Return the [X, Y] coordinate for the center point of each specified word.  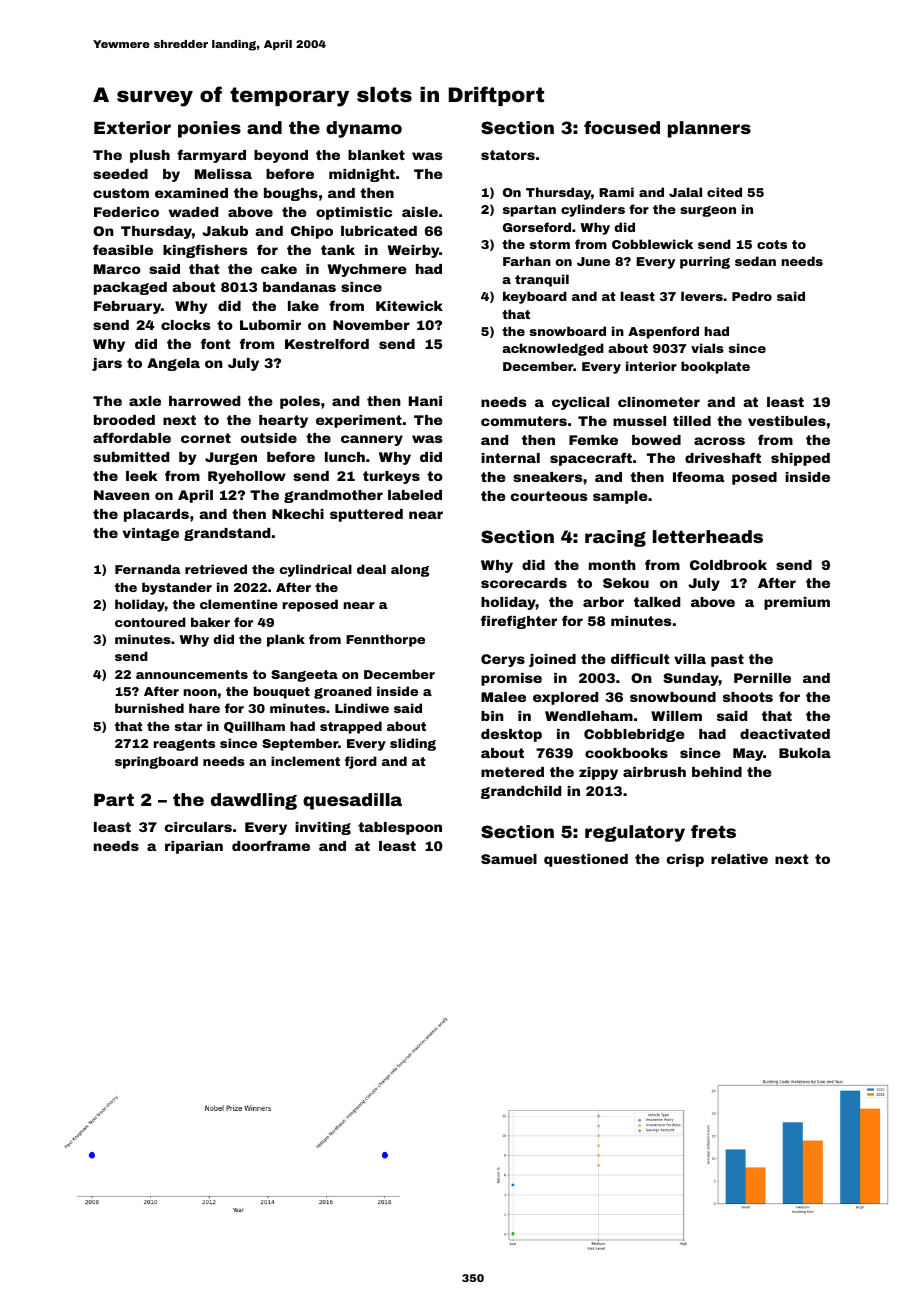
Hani [425, 401]
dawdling [254, 801]
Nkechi [298, 514]
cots [772, 244]
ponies [209, 129]
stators [508, 155]
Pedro [752, 296]
